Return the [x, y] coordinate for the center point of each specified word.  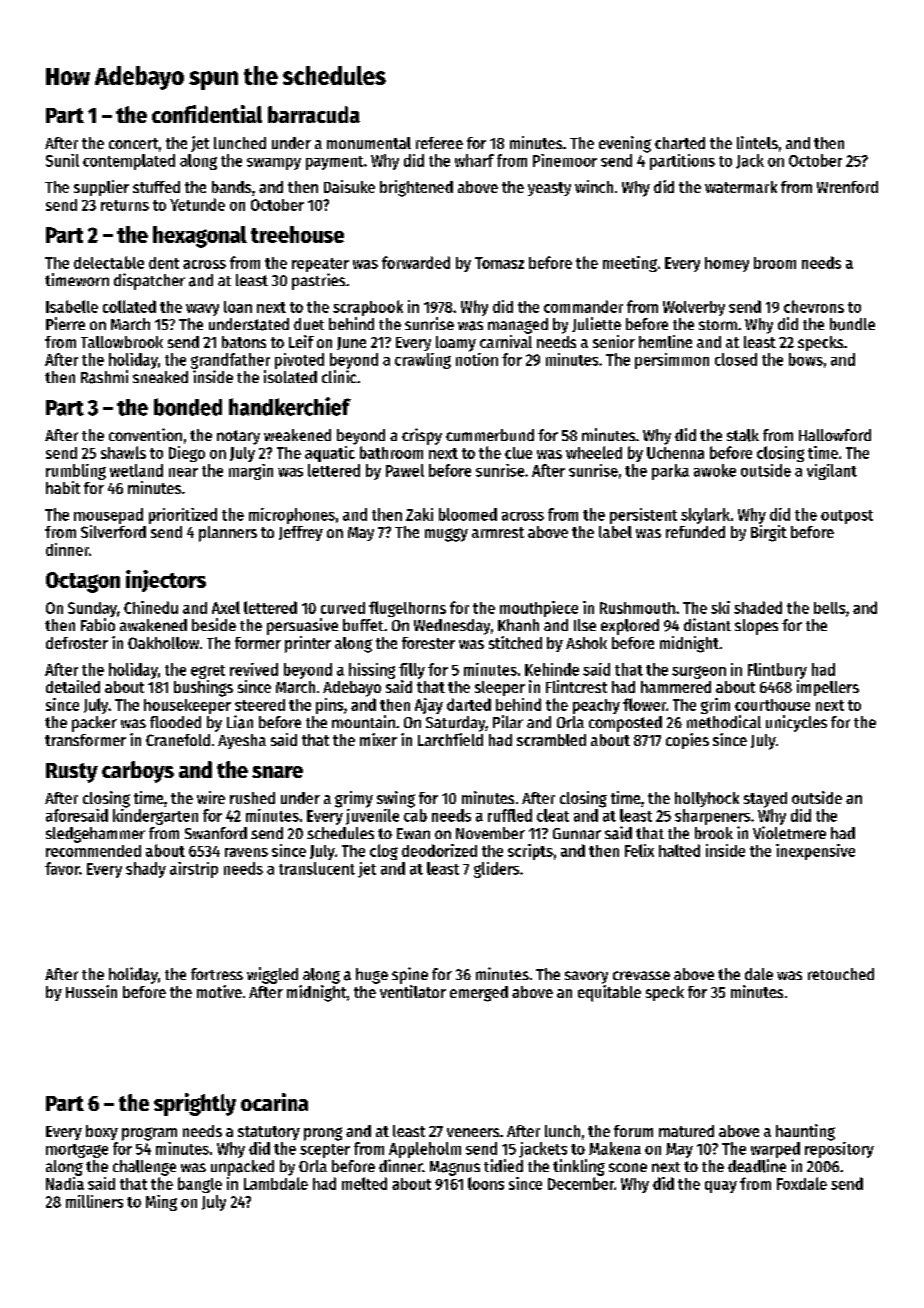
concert [133, 143]
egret [208, 672]
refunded [695, 532]
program [149, 1134]
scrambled [551, 740]
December [581, 1183]
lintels [757, 142]
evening [625, 144]
